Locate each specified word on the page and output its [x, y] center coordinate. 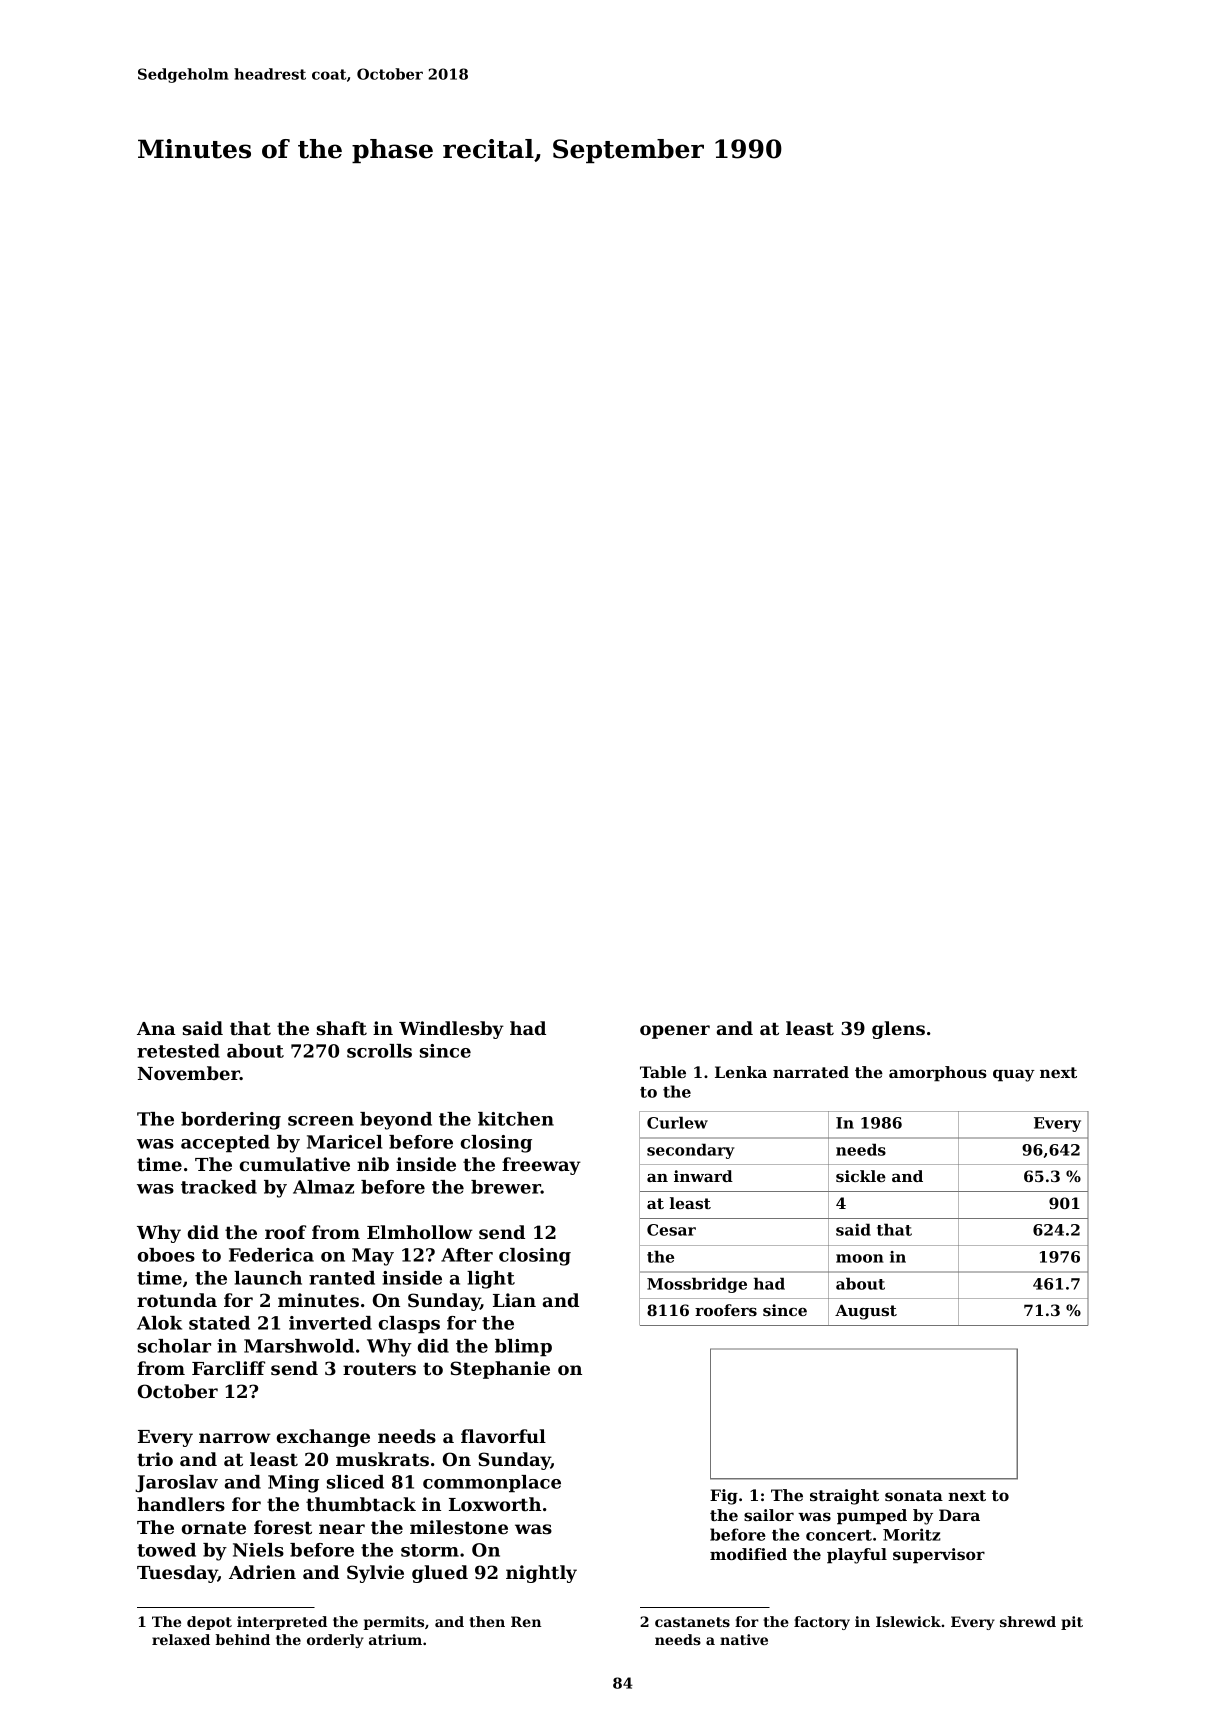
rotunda [177, 1300]
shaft [342, 1028]
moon [860, 1258]
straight [844, 1497]
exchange [323, 1438]
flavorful [503, 1436]
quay [1014, 1075]
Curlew [677, 1122]
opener [675, 1032]
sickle [861, 1176]
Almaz [323, 1187]
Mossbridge [697, 1285]
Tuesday [177, 1574]
